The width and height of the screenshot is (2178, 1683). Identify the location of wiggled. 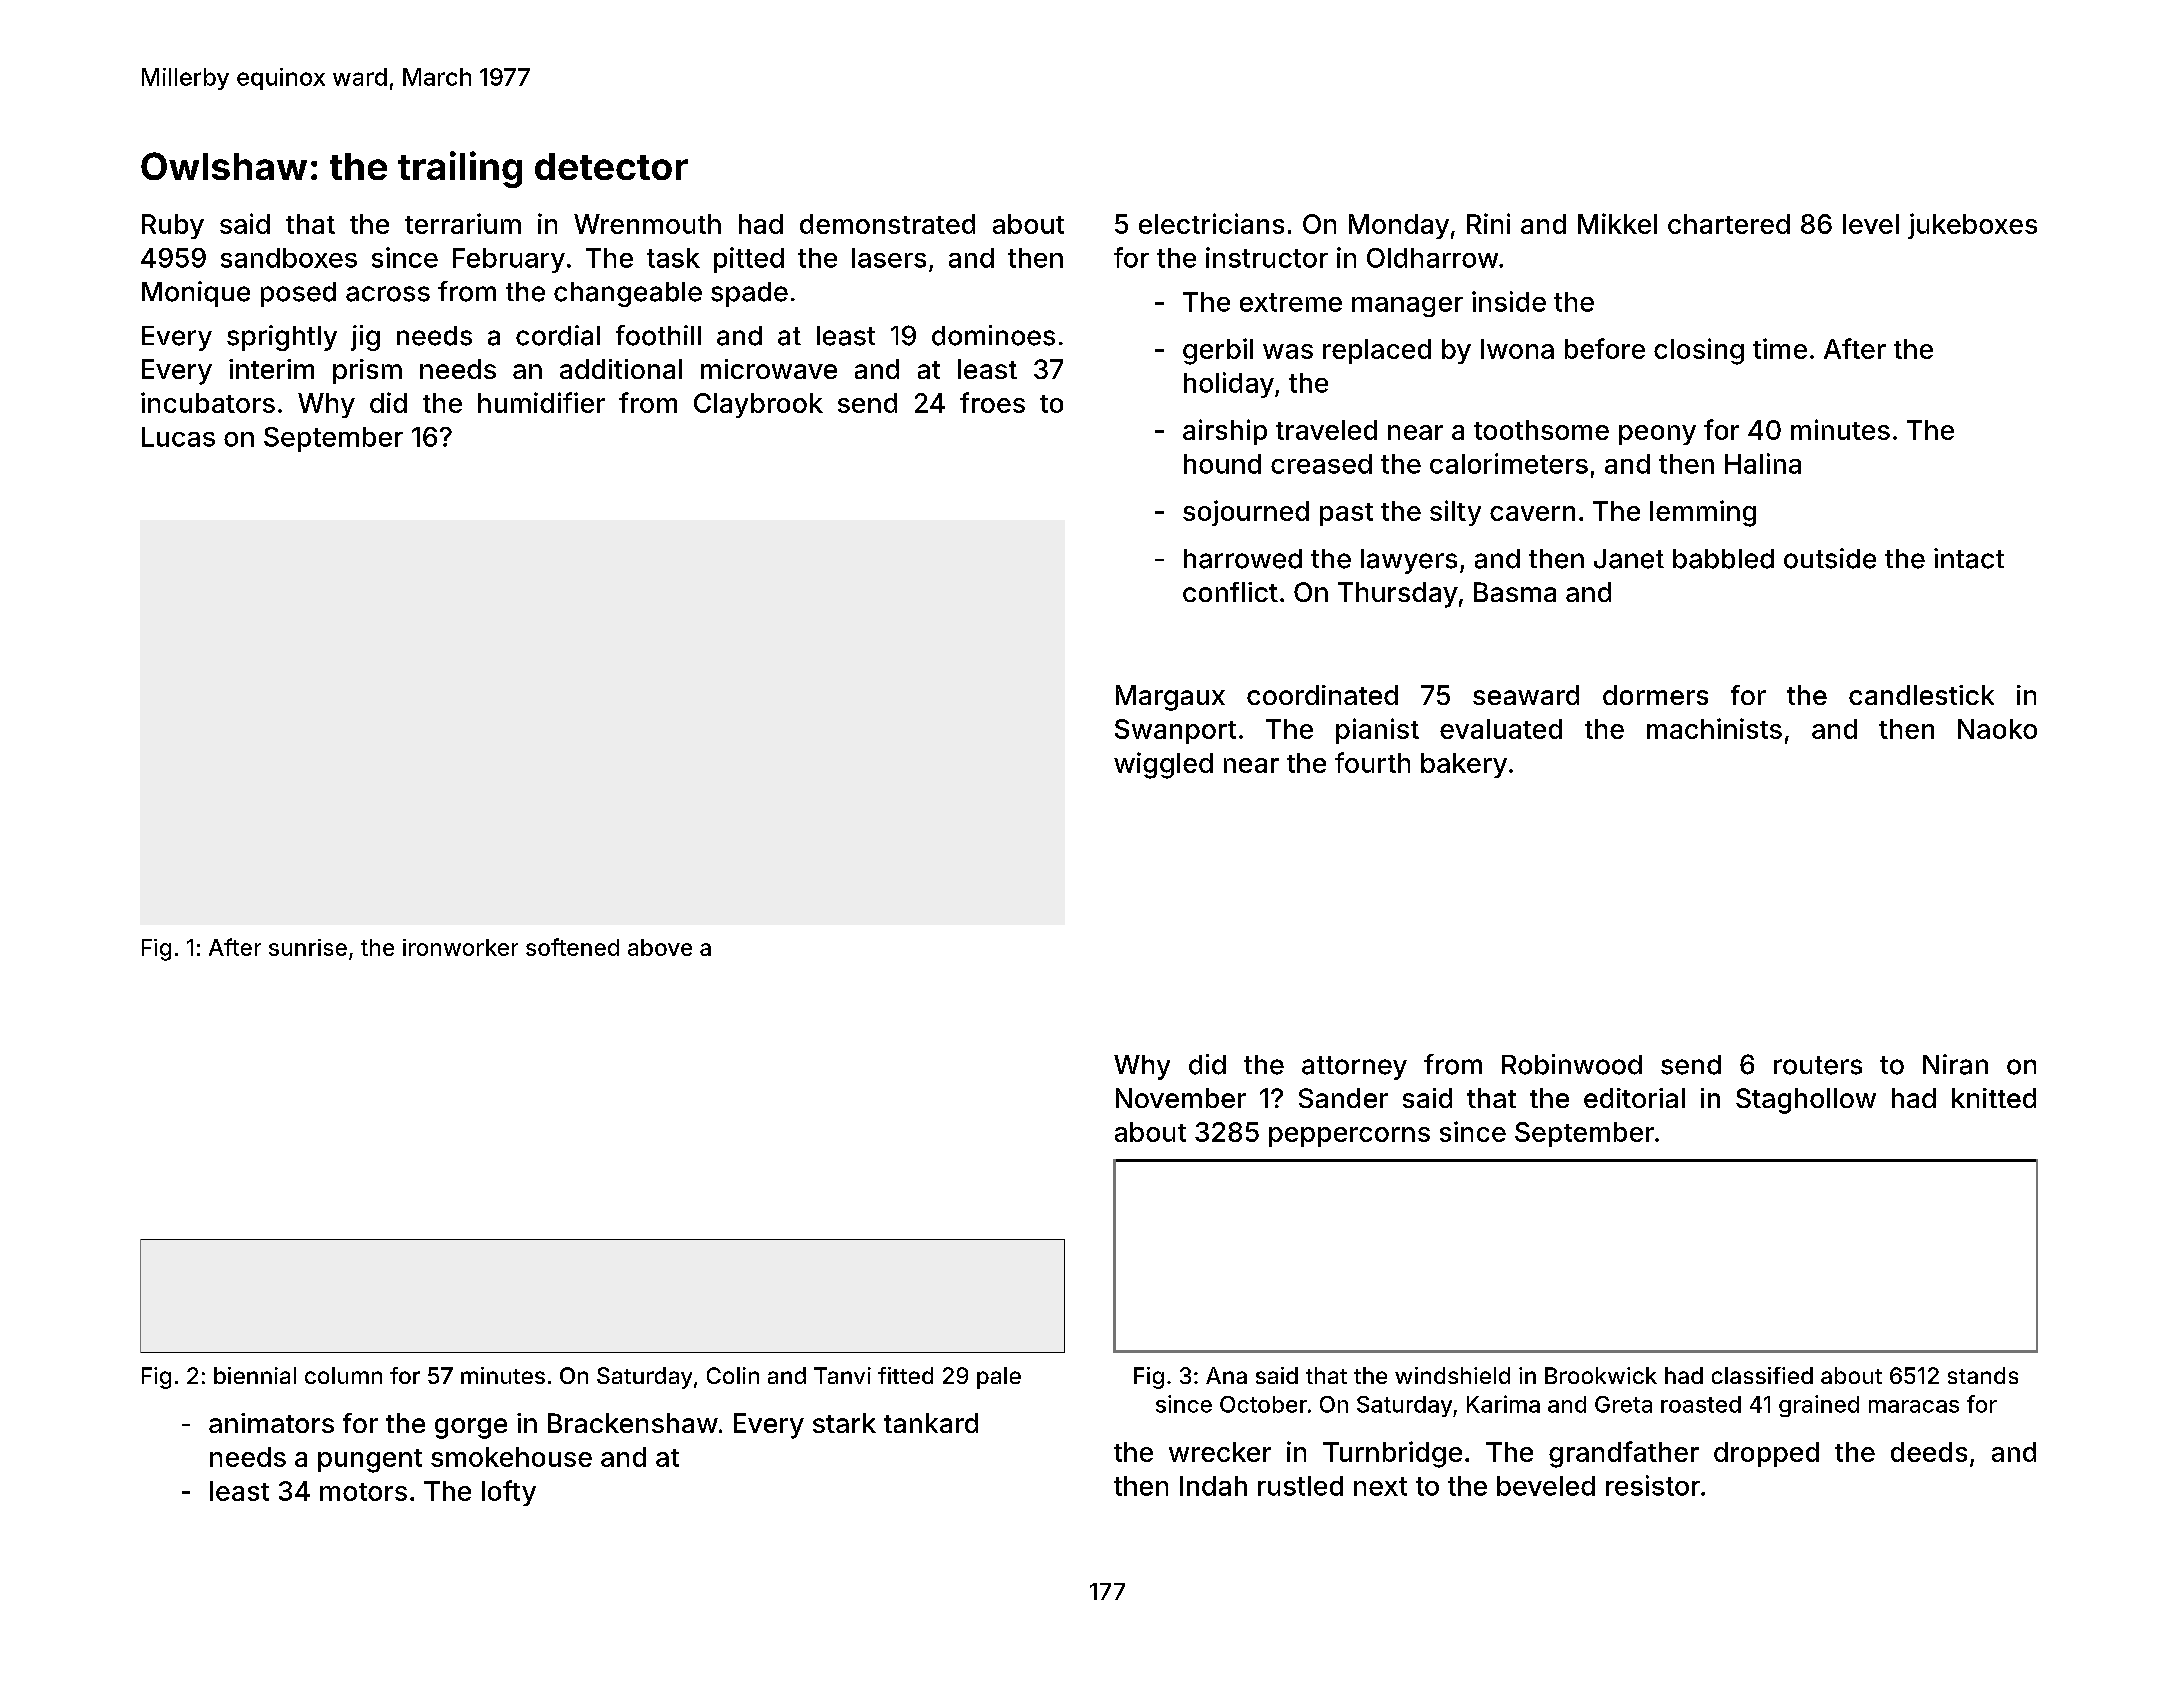
(1163, 765).
